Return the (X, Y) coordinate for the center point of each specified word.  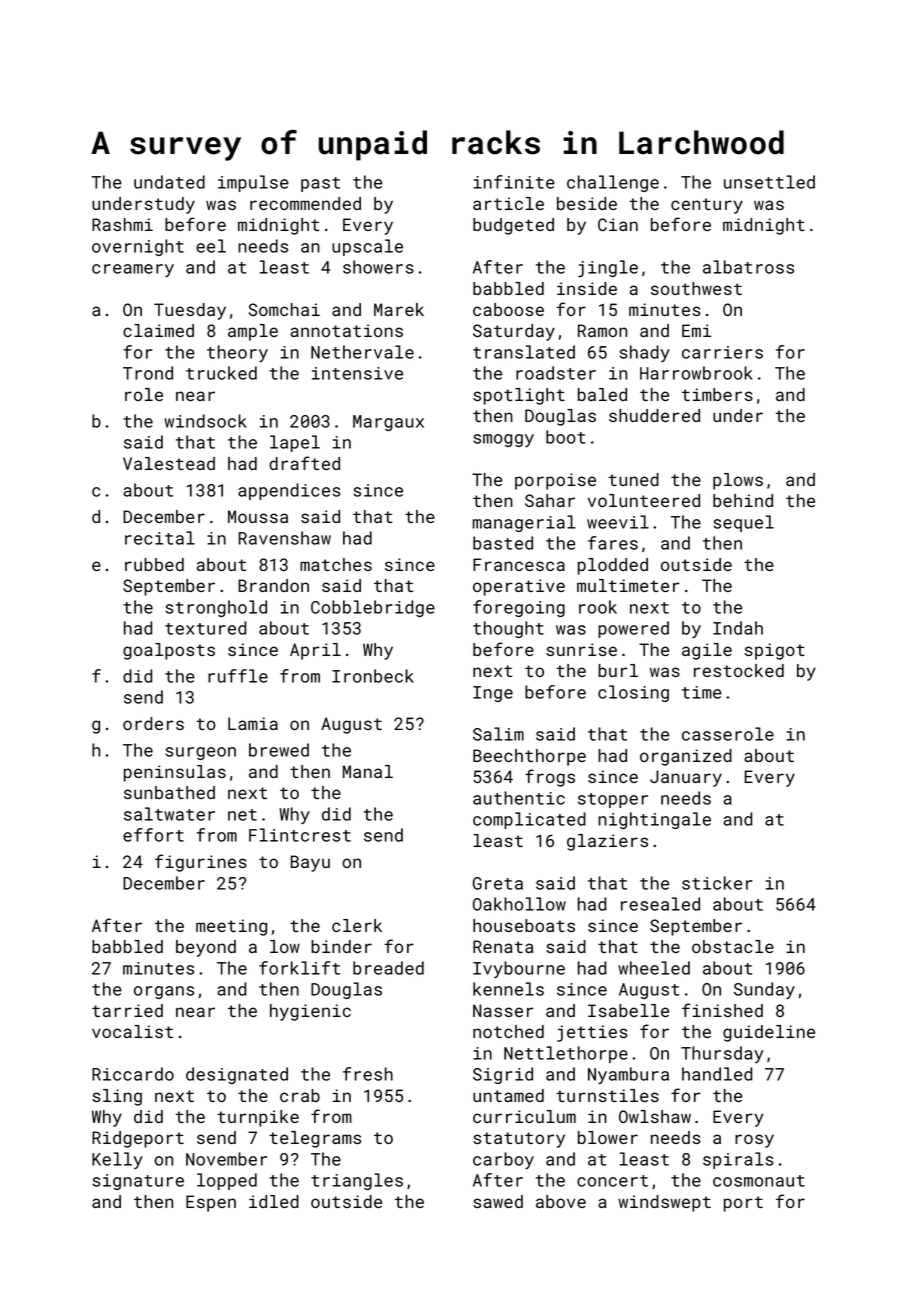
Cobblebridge (373, 608)
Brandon (273, 585)
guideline (769, 1033)
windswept (664, 1203)
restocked (739, 670)
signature (138, 1182)
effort (153, 835)
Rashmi (122, 224)
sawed (498, 1201)
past (320, 184)
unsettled (769, 182)
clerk (357, 925)
